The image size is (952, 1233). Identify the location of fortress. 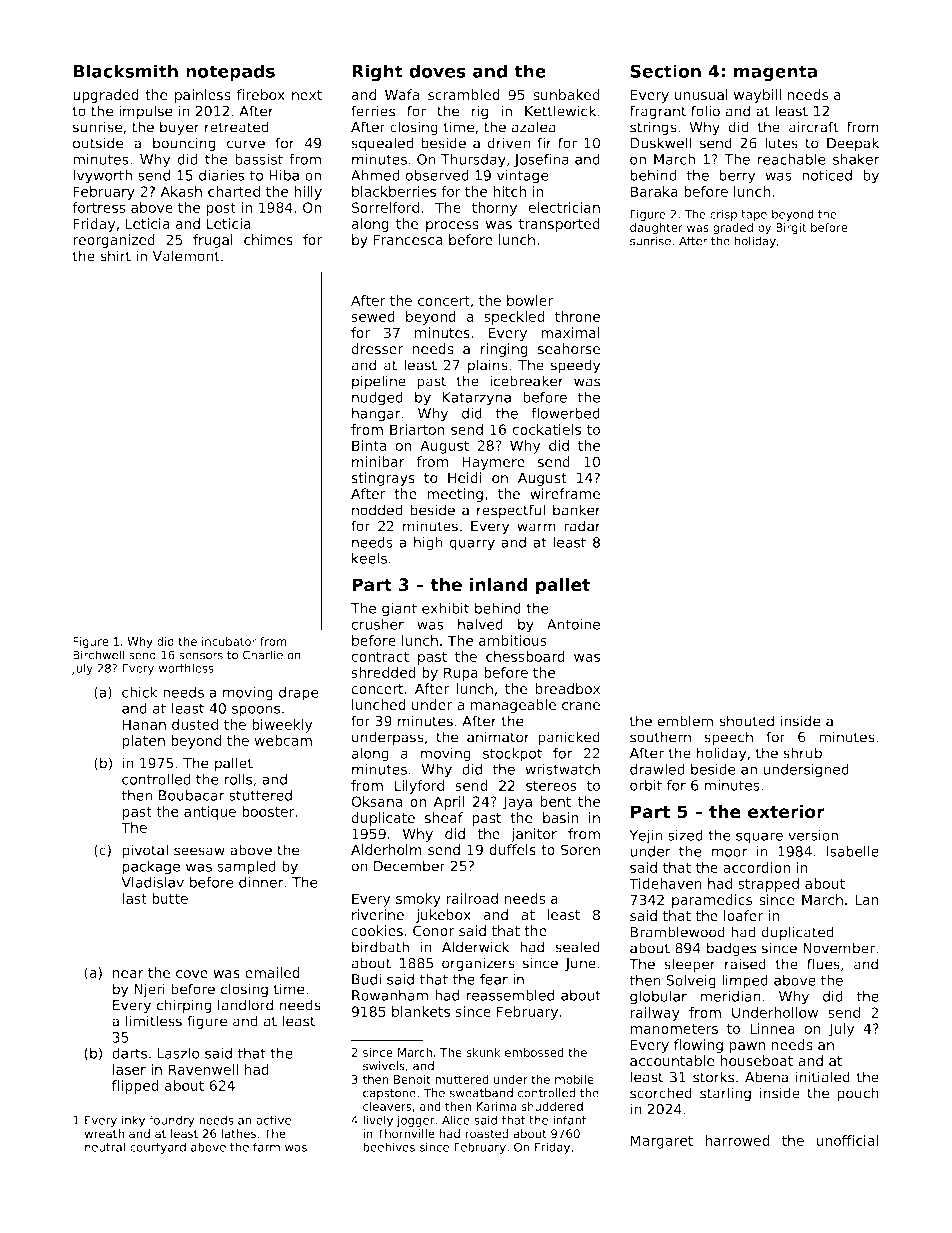
(99, 207).
